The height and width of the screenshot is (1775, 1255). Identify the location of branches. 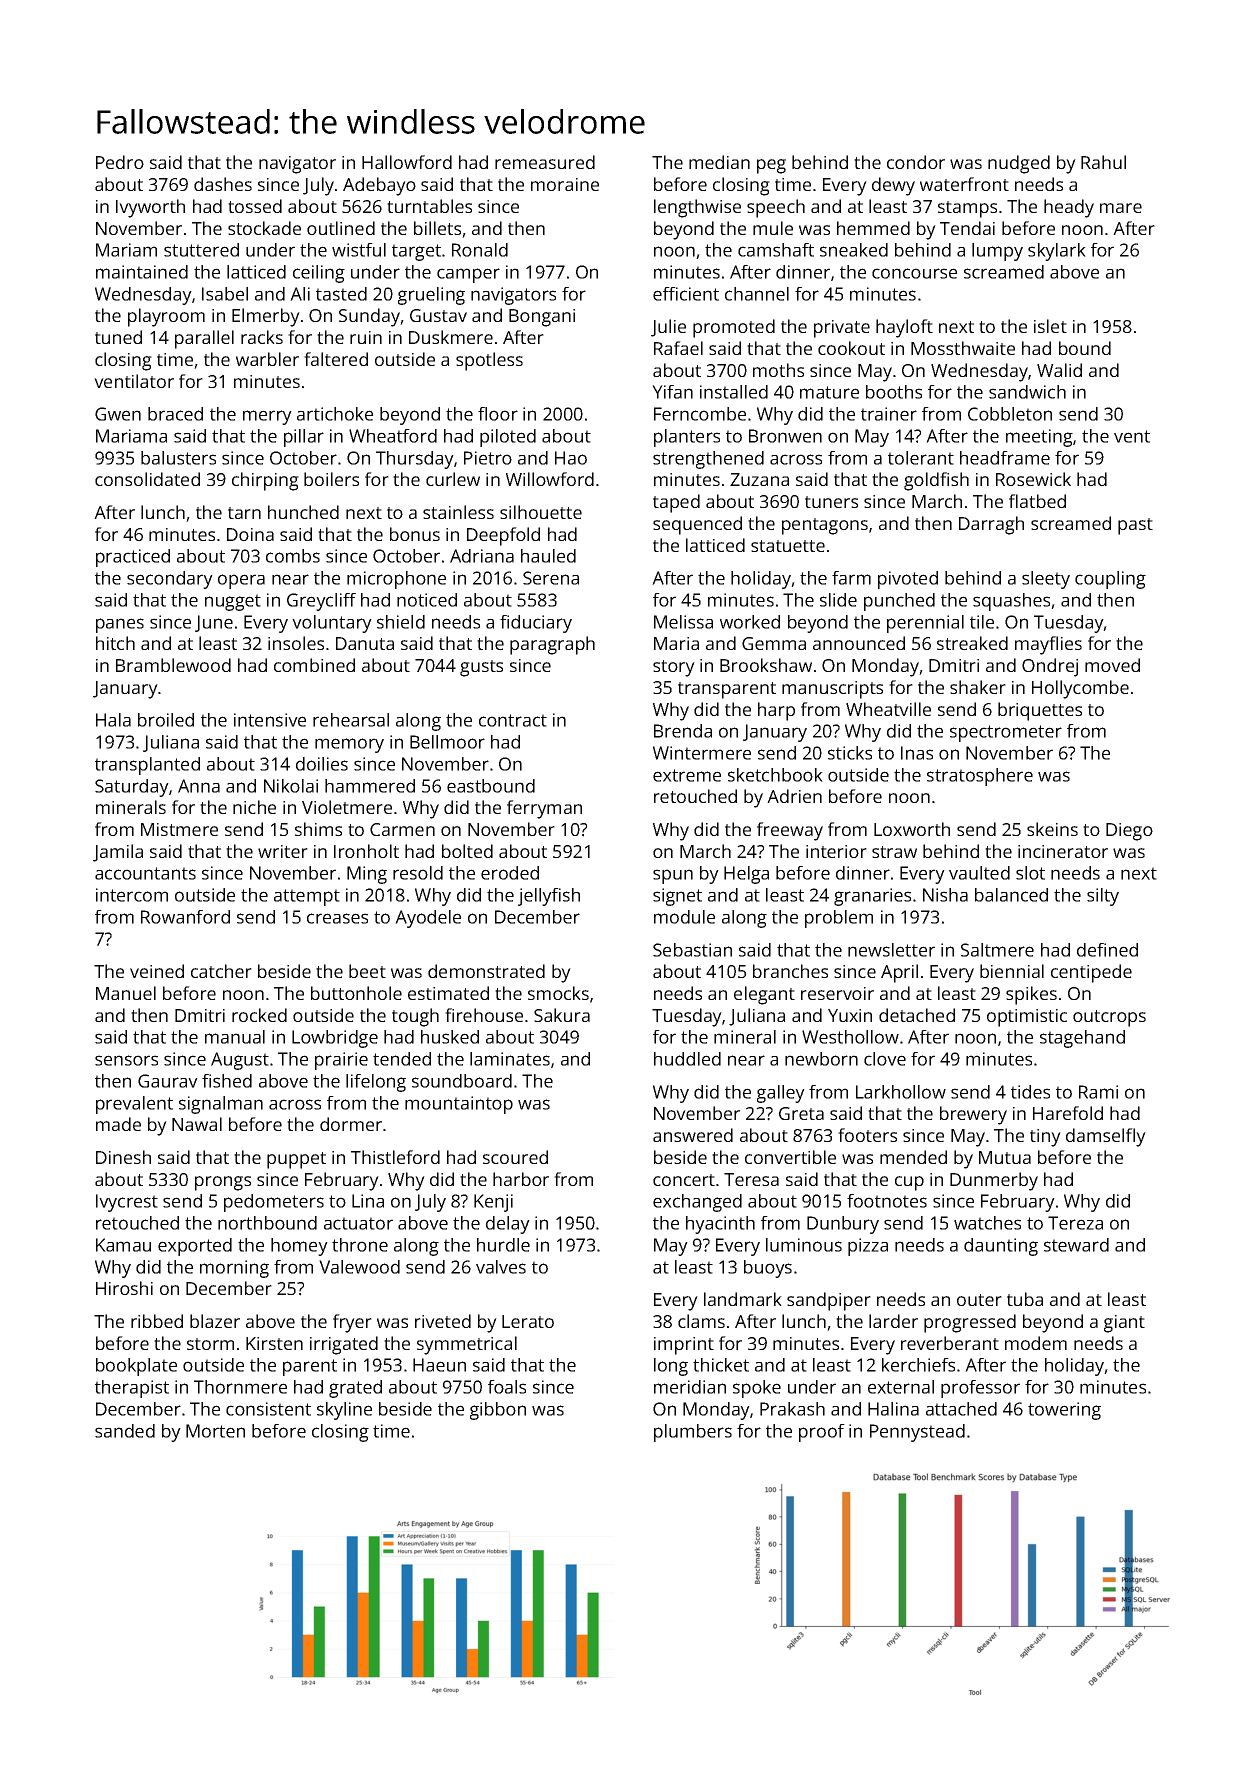
(790, 971).
